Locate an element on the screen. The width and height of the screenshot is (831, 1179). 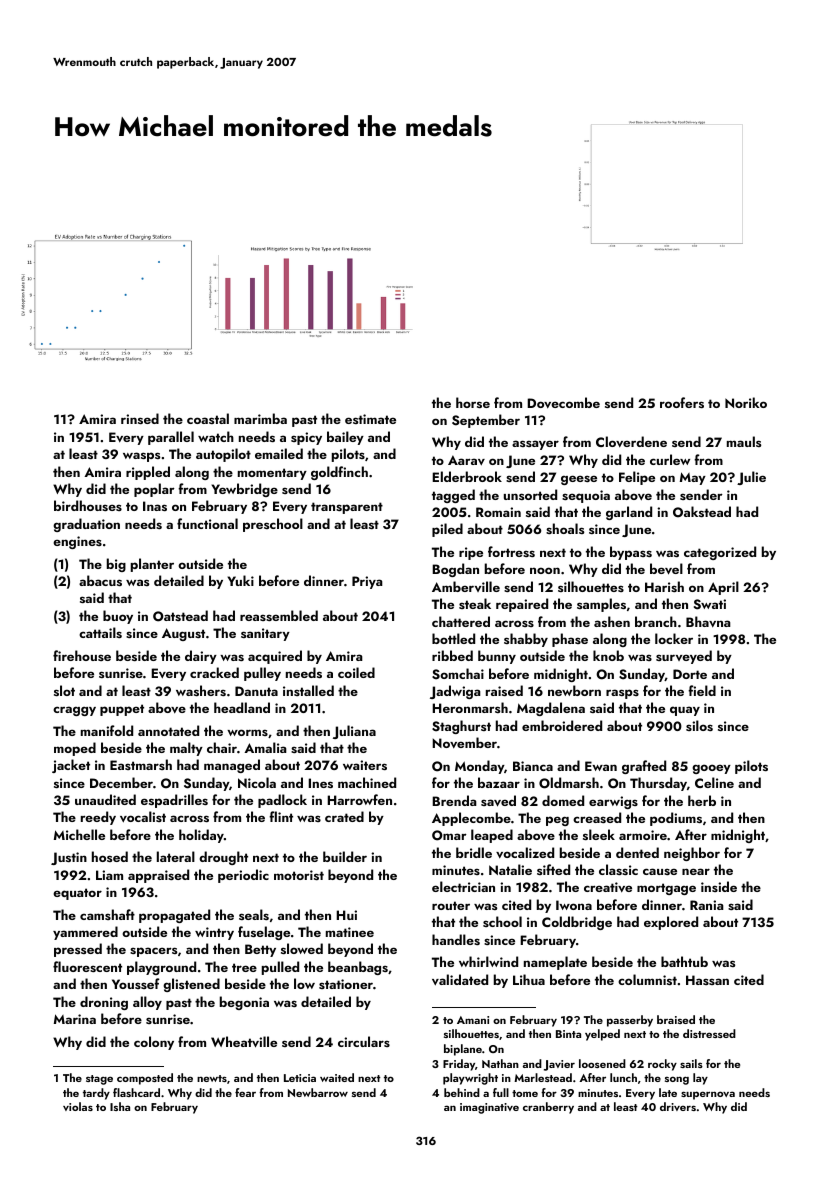
Celine is located at coordinates (714, 782).
